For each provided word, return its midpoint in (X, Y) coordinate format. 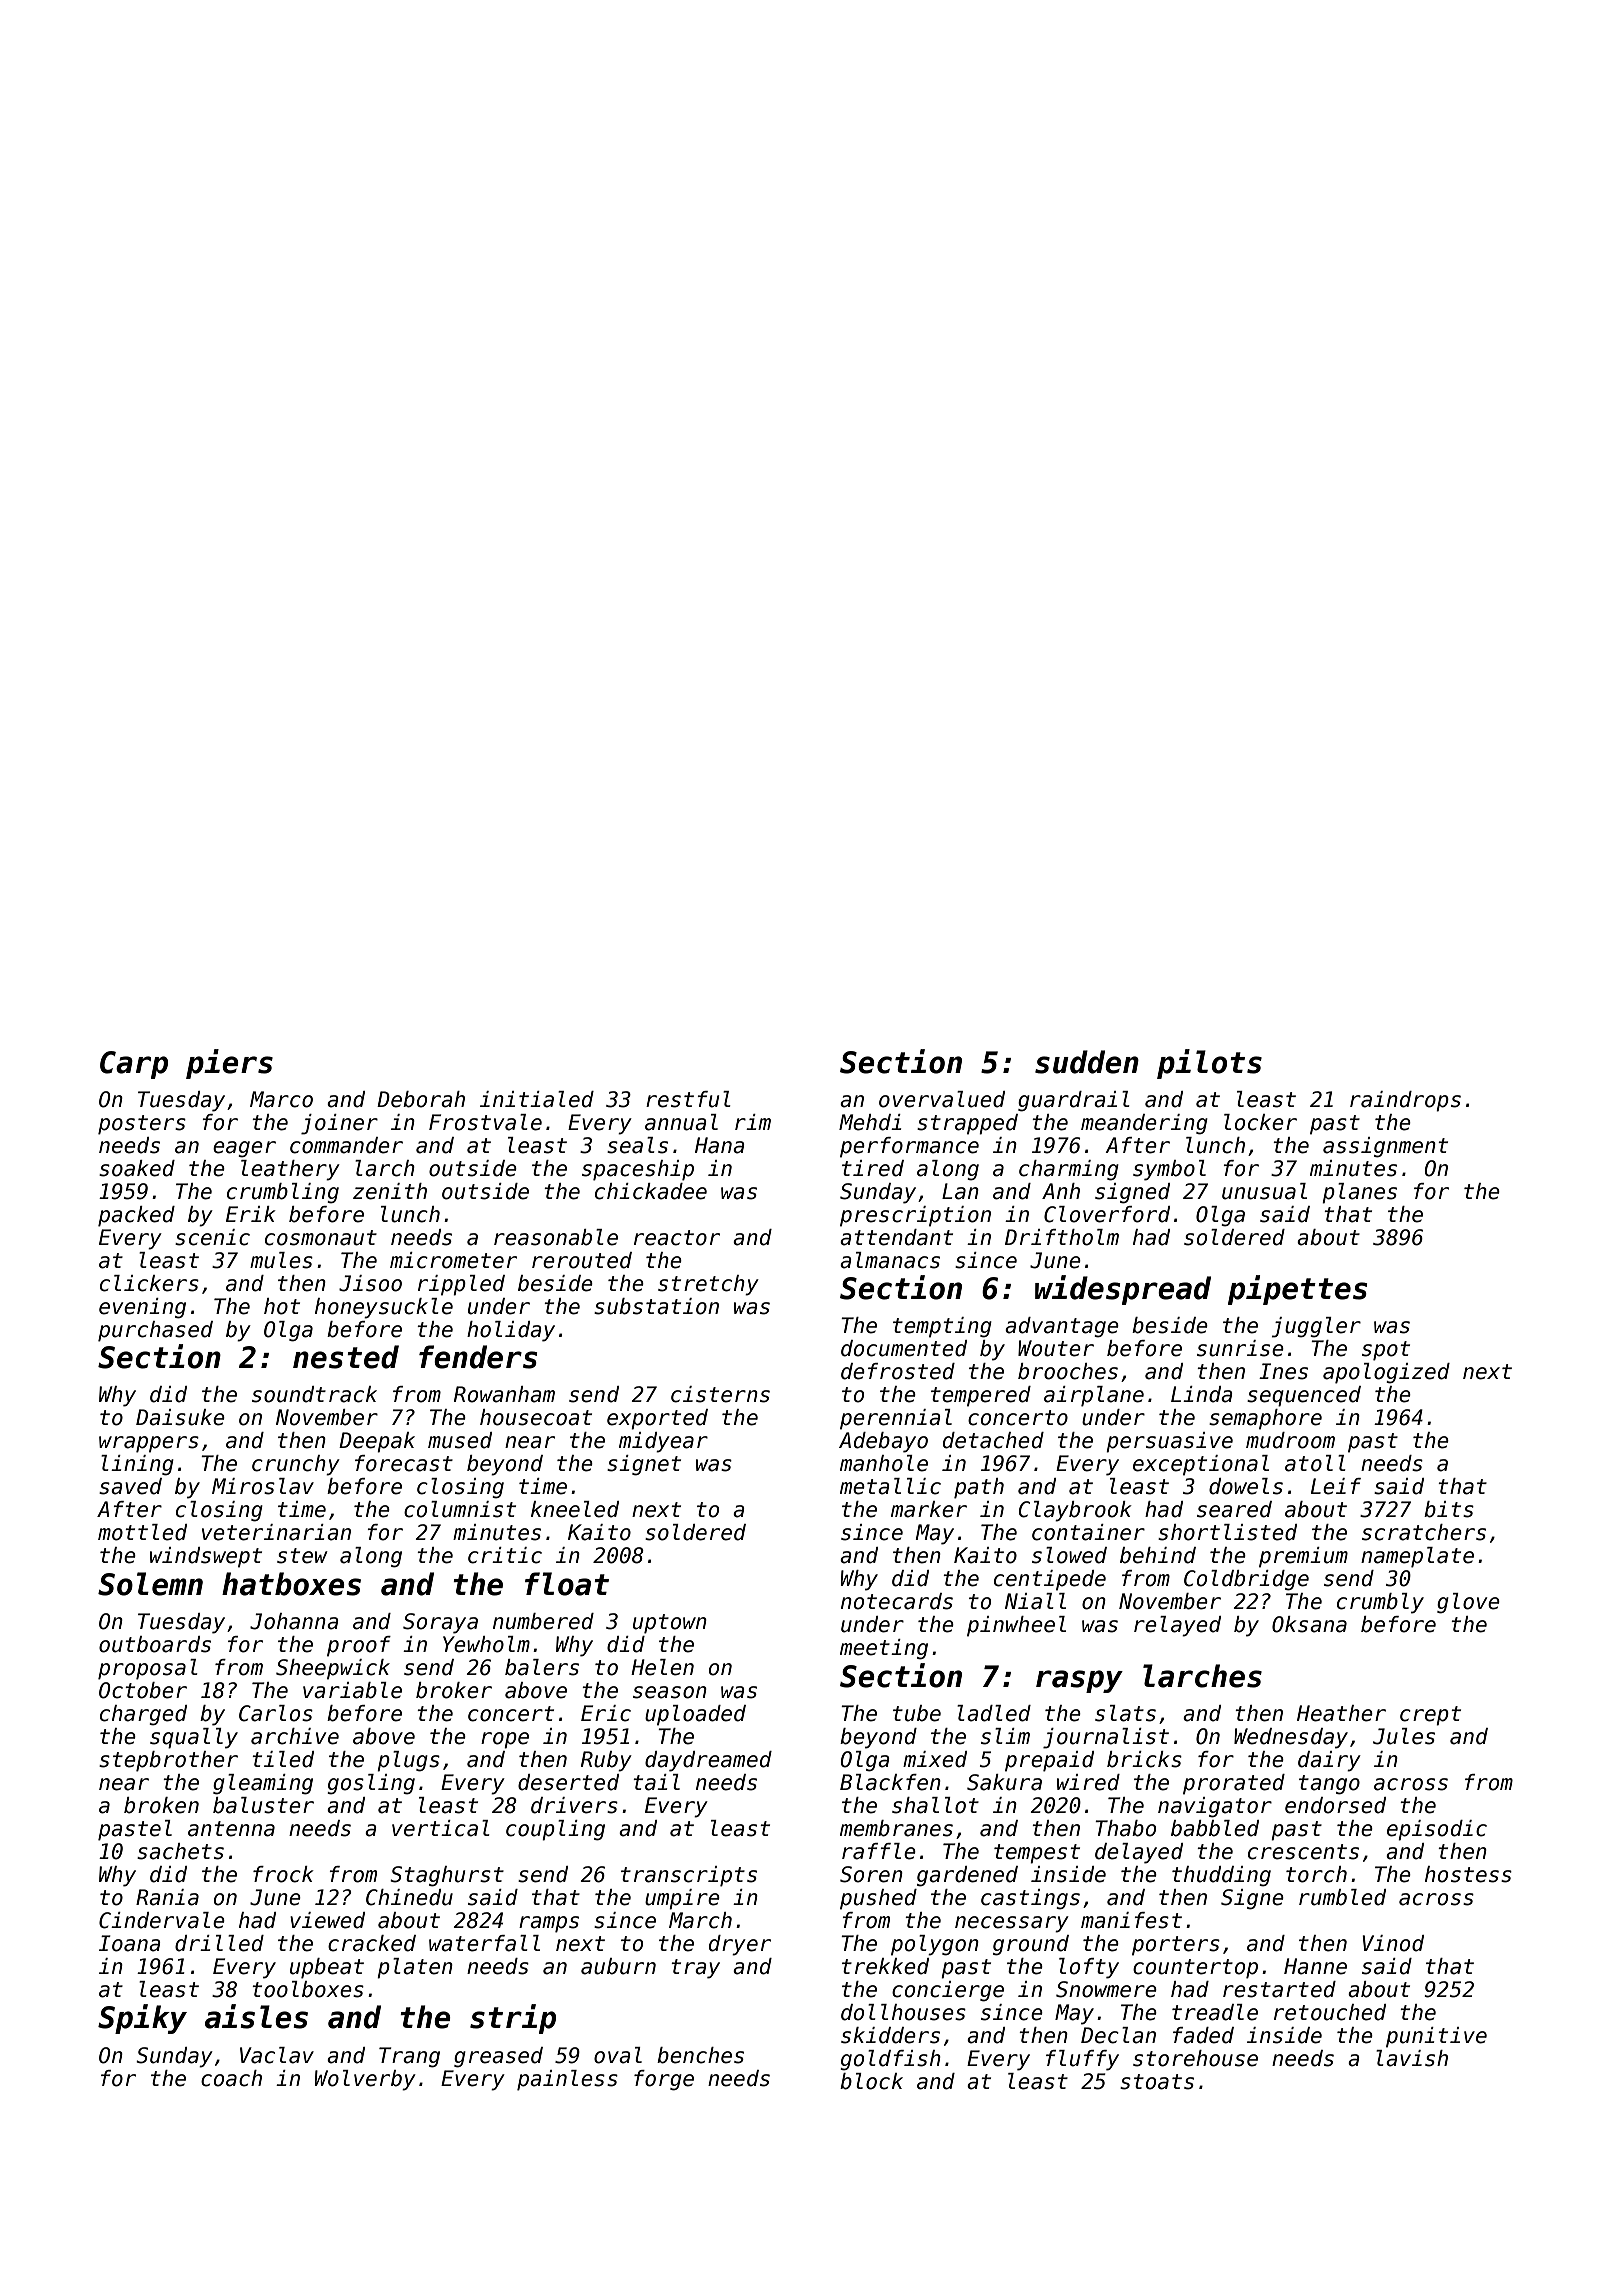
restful (688, 1099)
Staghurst (447, 1876)
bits (1449, 1509)
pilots (1209, 1064)
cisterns (720, 1394)
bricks (1144, 1759)
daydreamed (708, 1761)
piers (229, 1064)
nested (346, 1357)
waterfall (484, 1943)
